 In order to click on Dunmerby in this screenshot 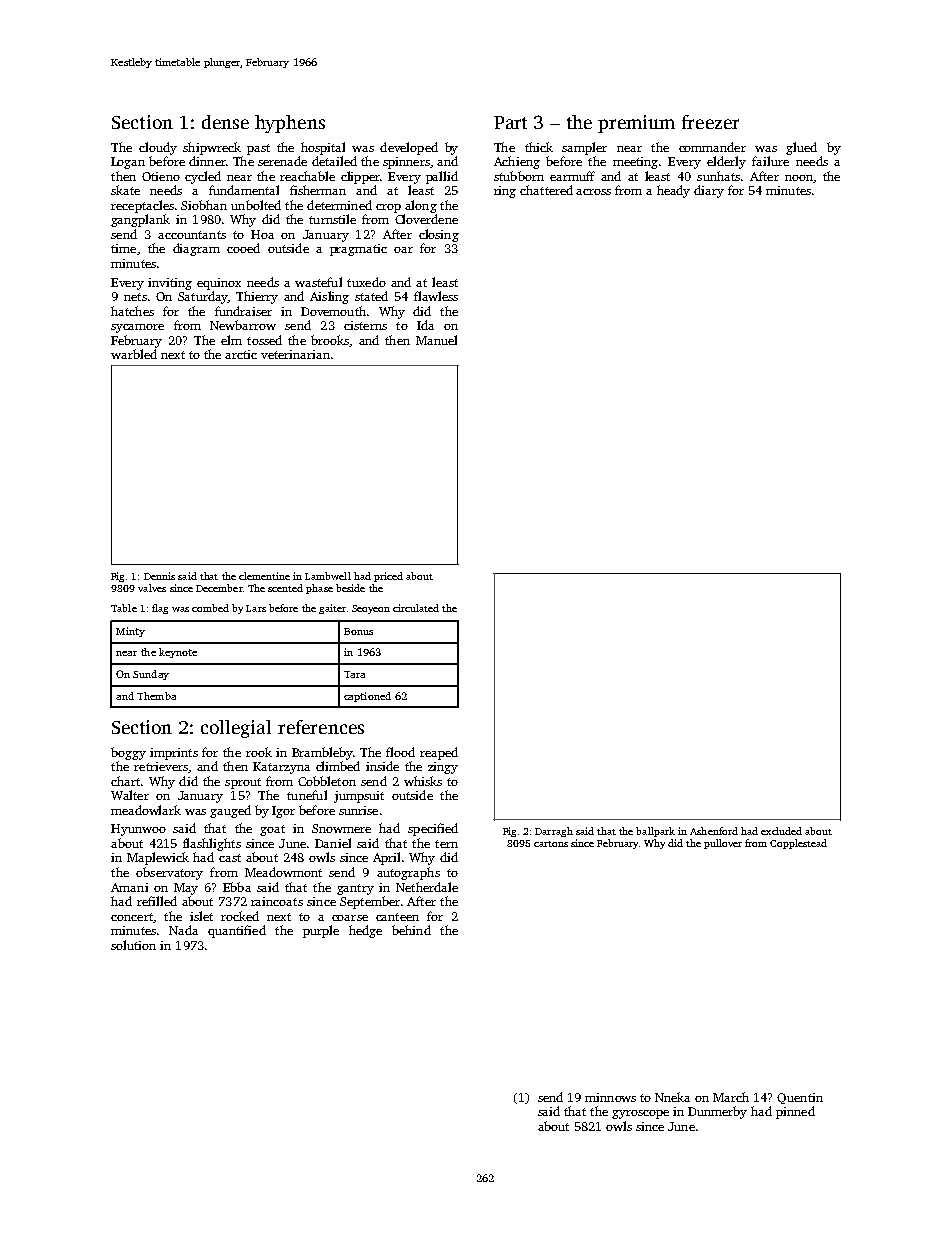, I will do `click(717, 1112)`.
